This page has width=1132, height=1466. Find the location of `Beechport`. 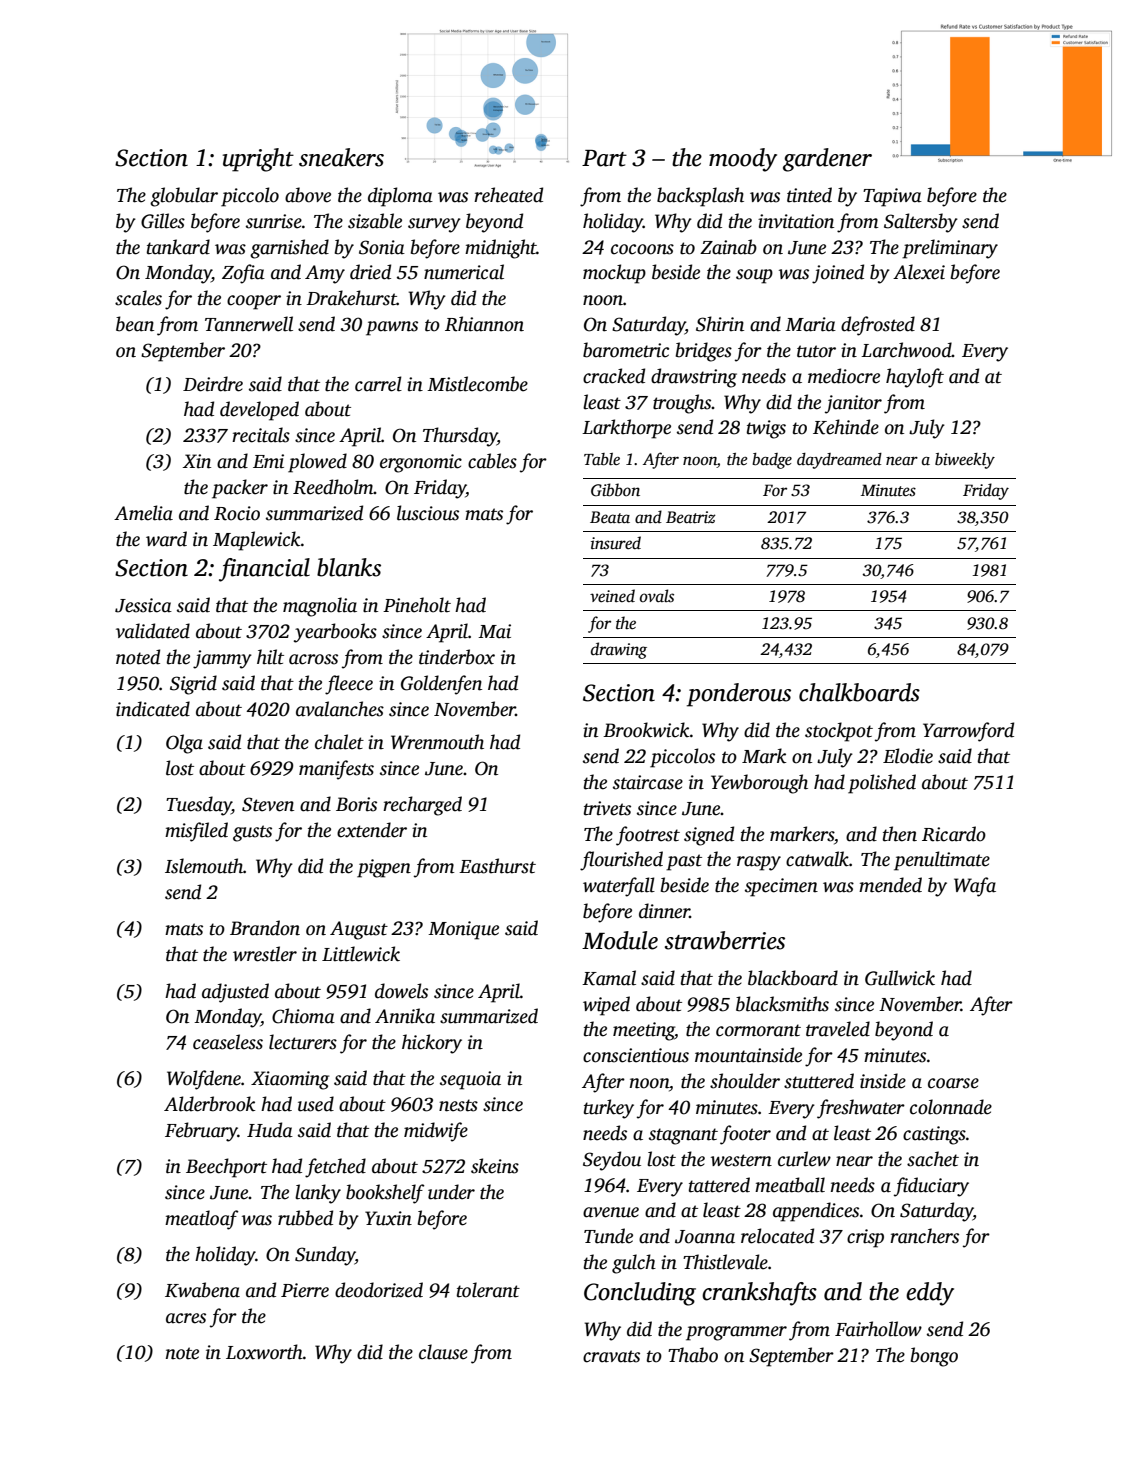

Beechport is located at coordinates (226, 1168).
